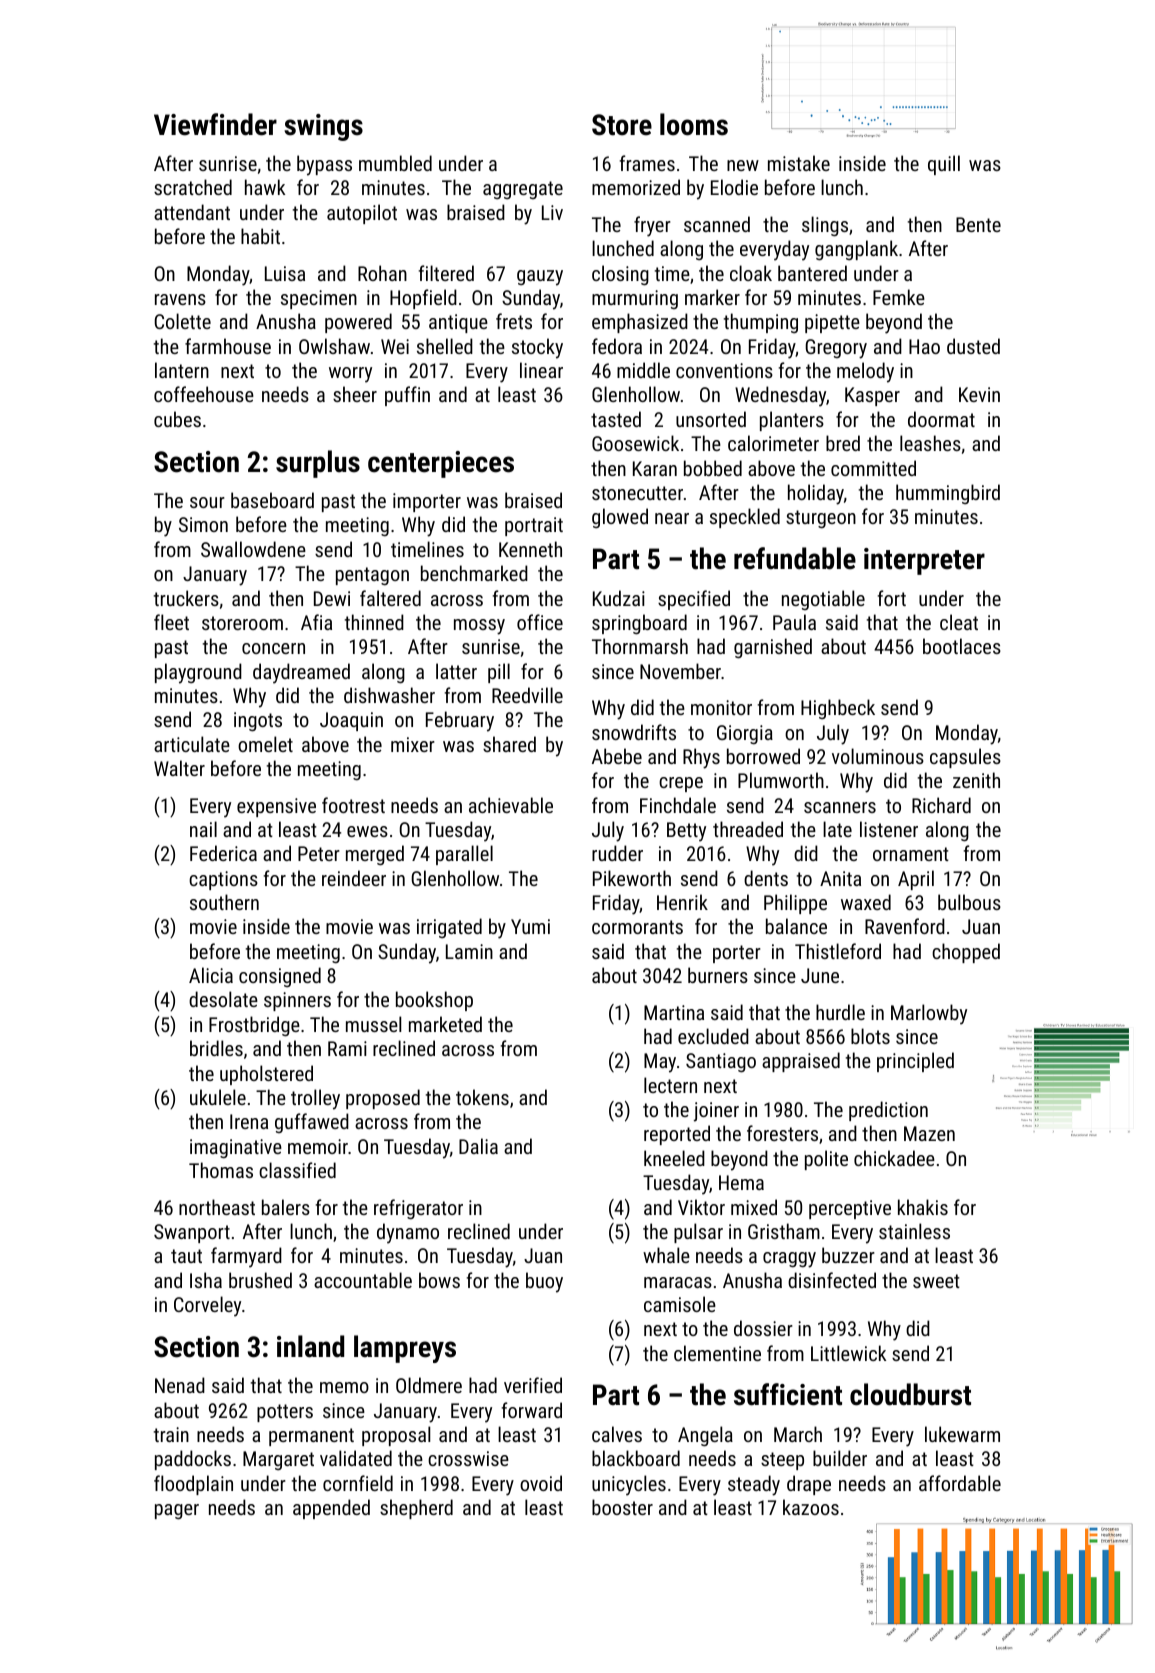 This screenshot has height=1673, width=1155. Describe the element at coordinates (616, 419) in the screenshot. I see `tasted` at that location.
